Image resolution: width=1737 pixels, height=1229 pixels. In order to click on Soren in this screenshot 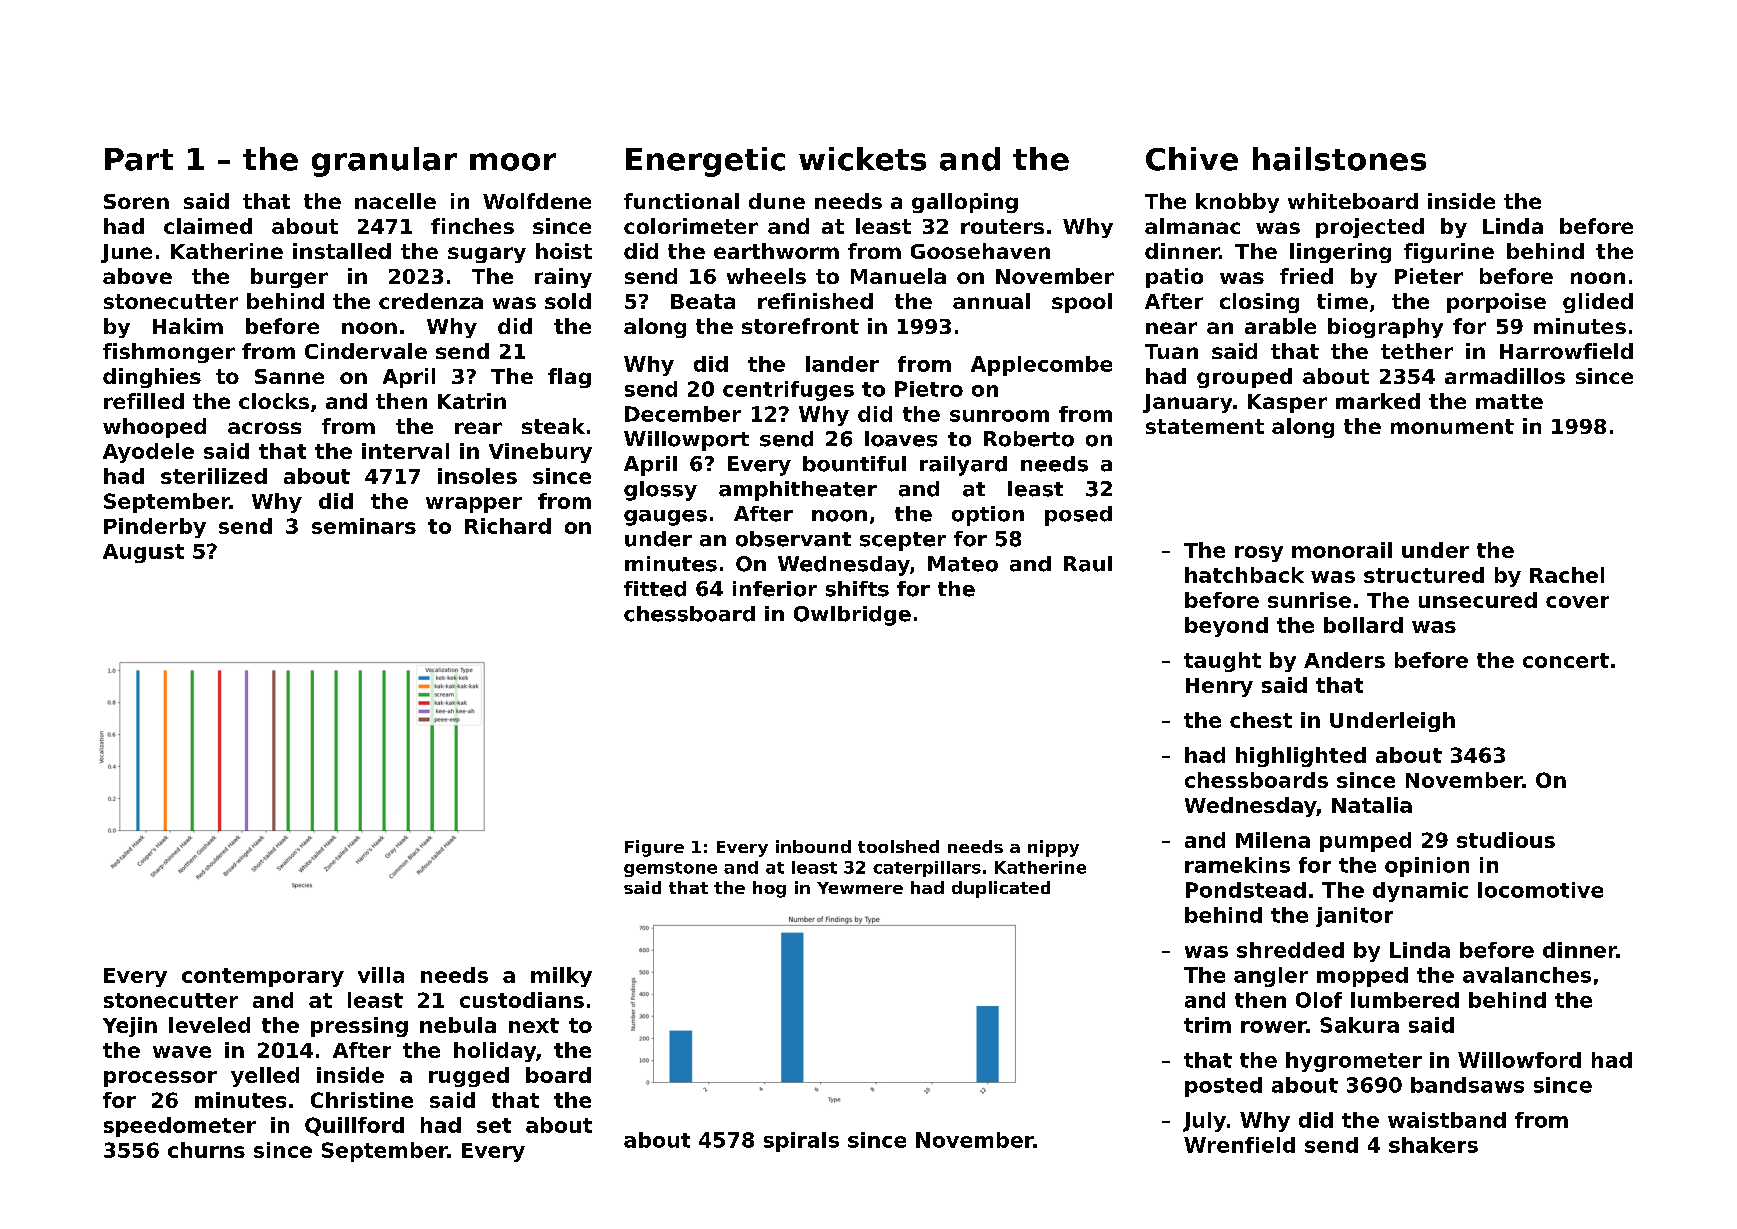, I will do `click(136, 201)`.
